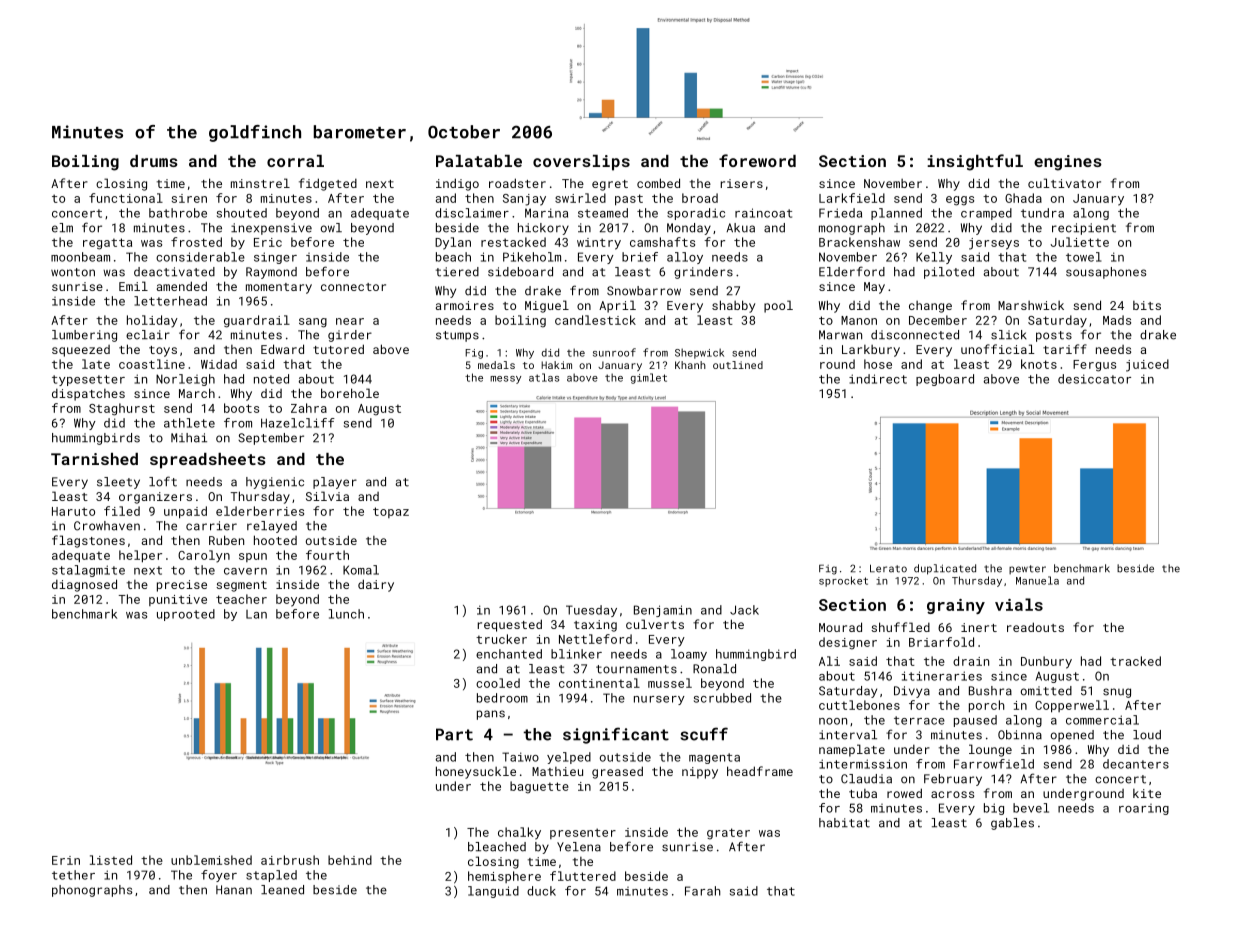  Describe the element at coordinates (154, 161) in the image. I see `drums` at that location.
